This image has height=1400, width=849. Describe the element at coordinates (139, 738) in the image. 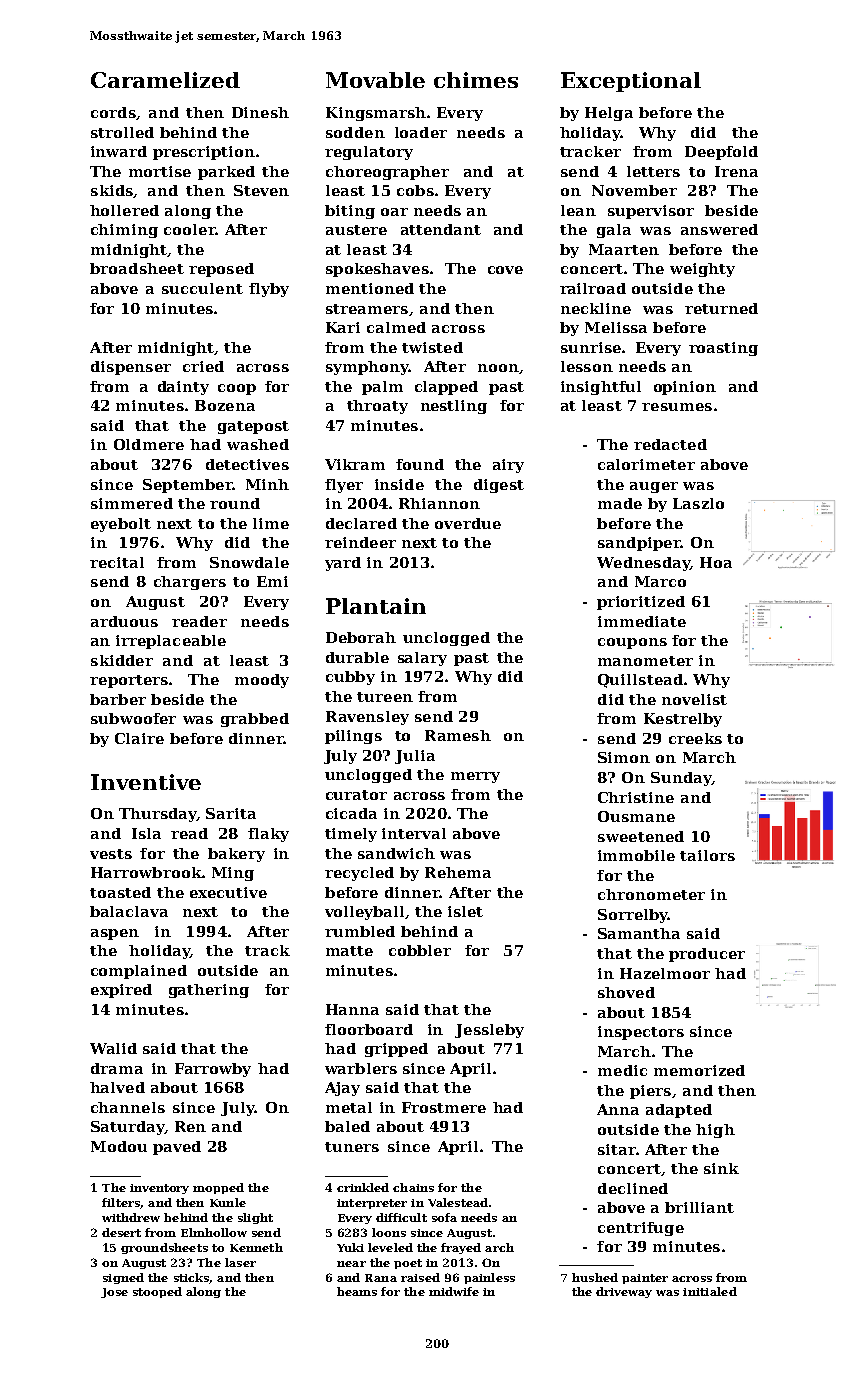

I see `Claire` at that location.
